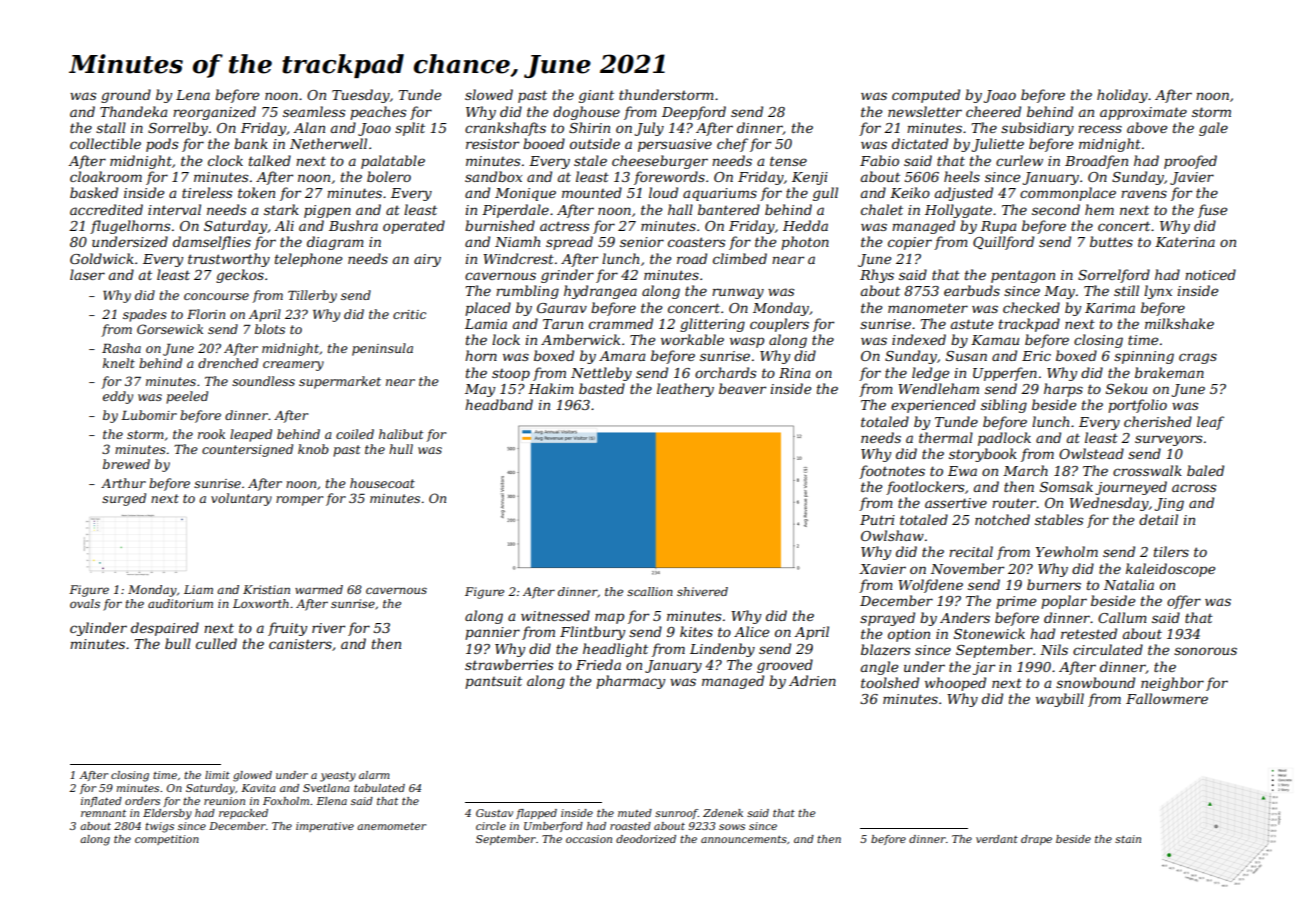 The height and width of the screenshot is (924, 1308). I want to click on housecoat, so click(382, 483).
